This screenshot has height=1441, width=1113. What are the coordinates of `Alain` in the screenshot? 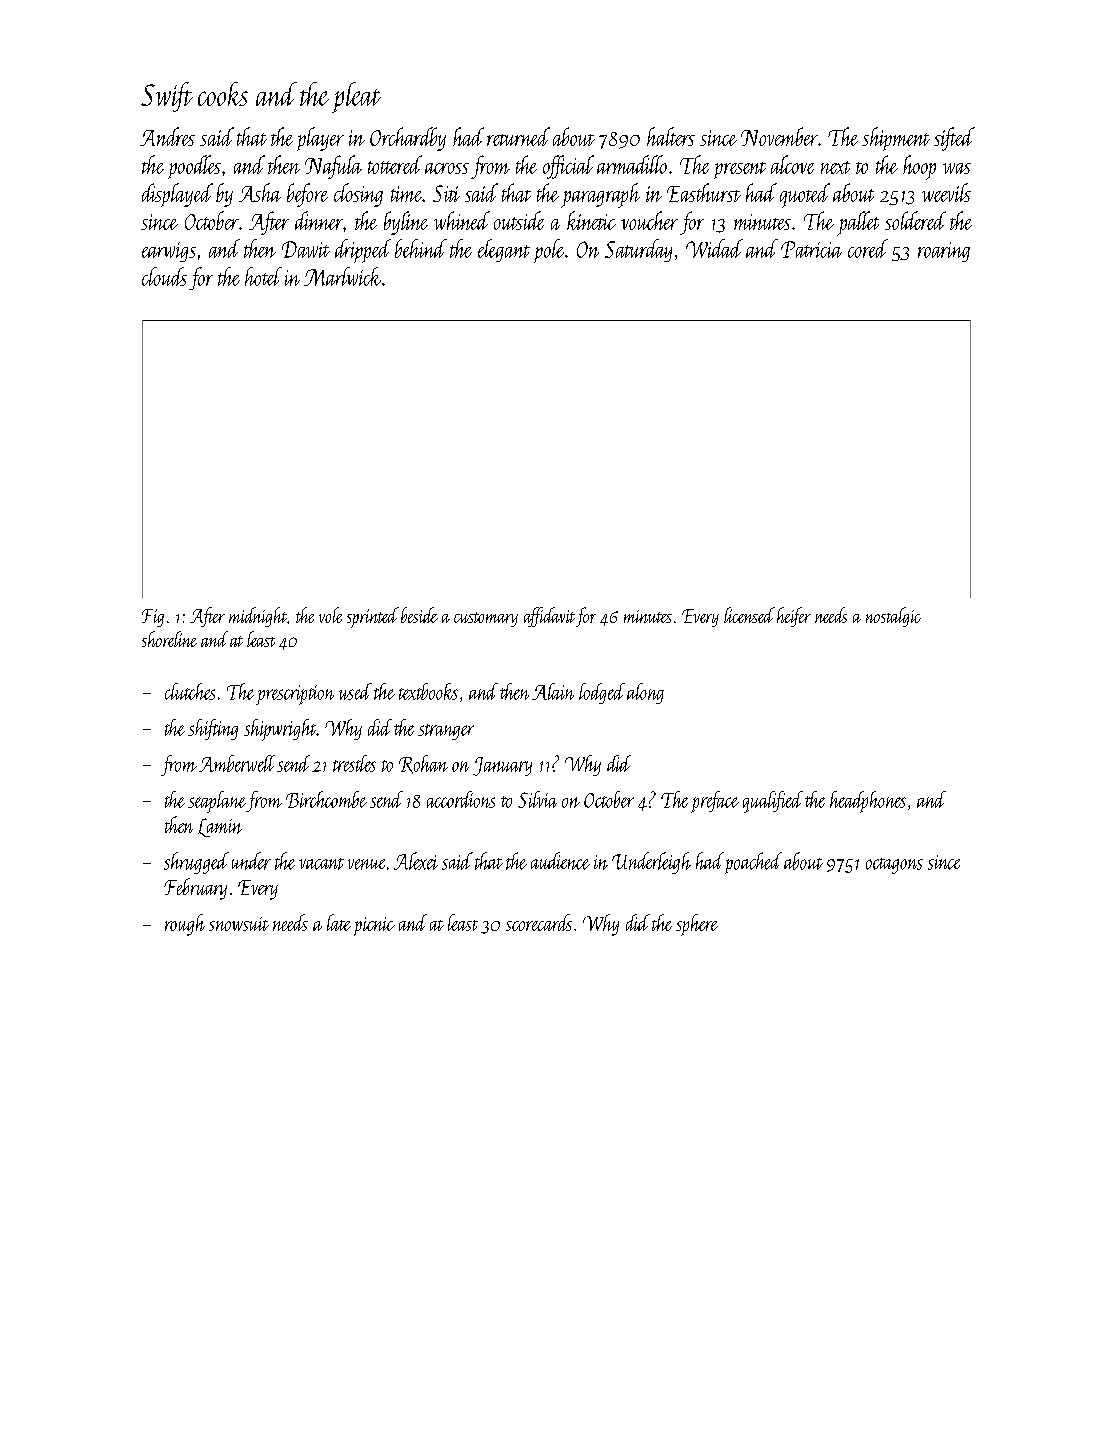 It's located at (553, 691).
